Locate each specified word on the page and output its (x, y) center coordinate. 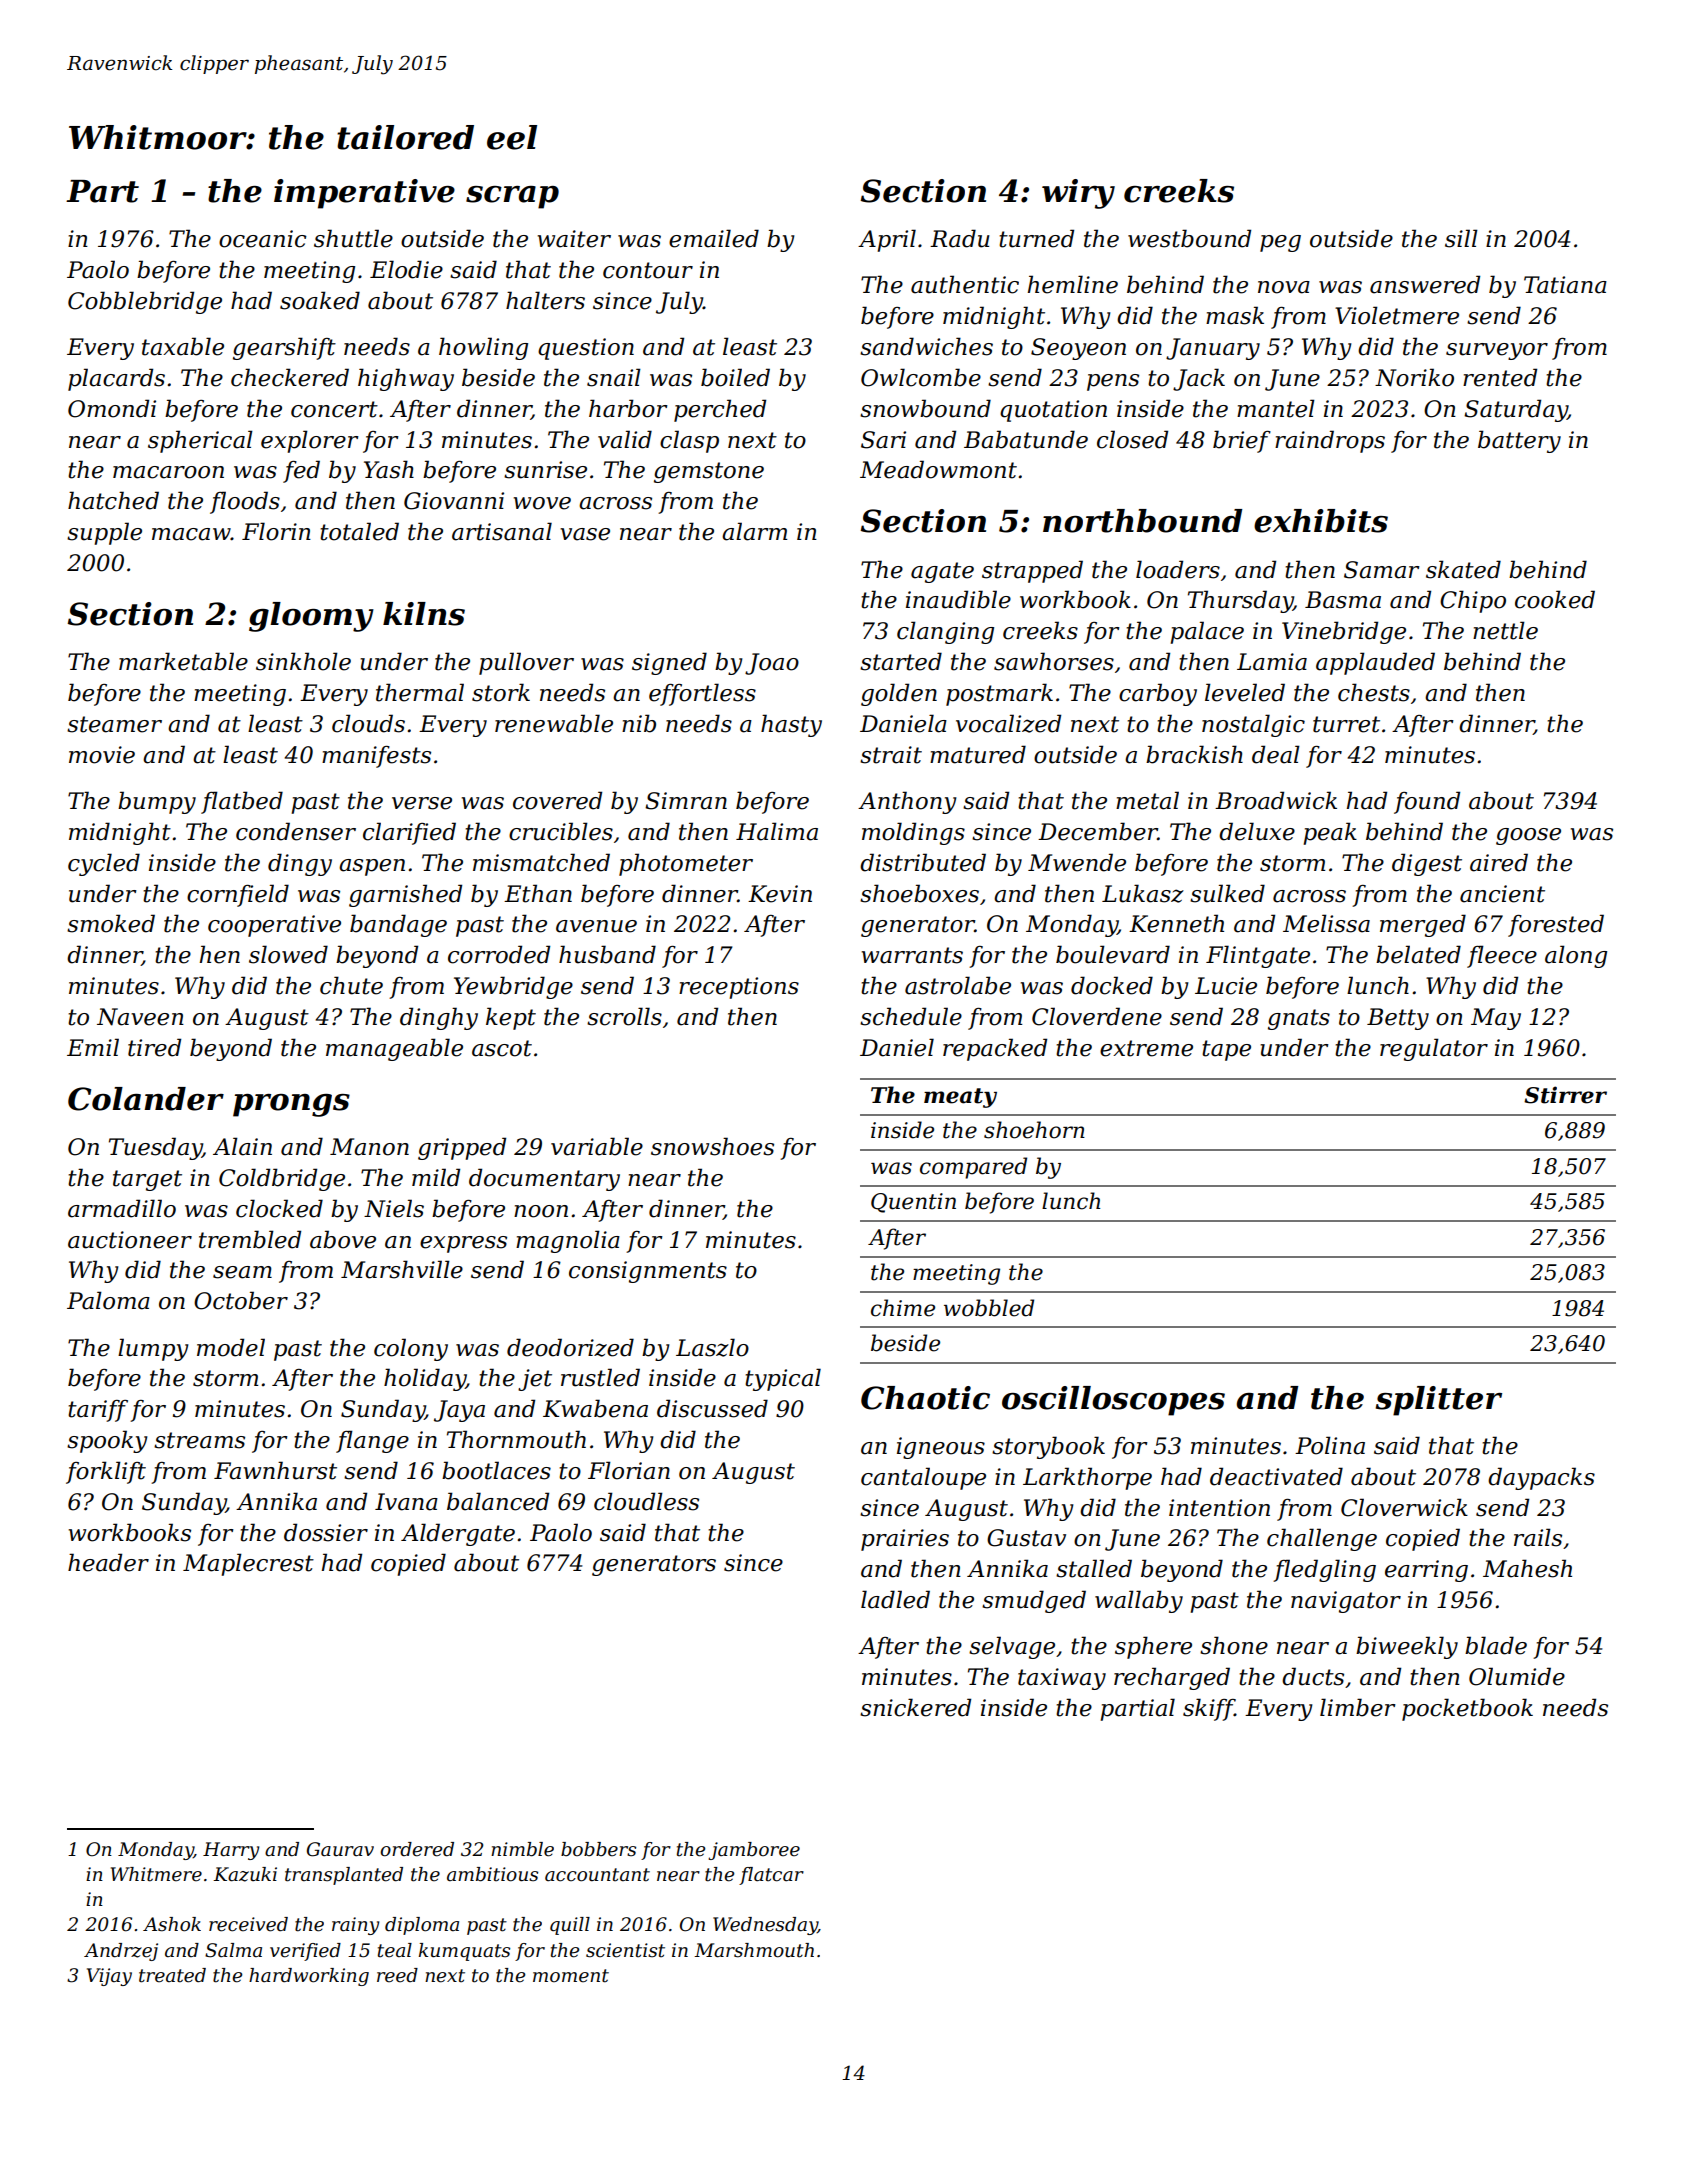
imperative (364, 194)
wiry (1078, 194)
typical (783, 1379)
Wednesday (765, 1926)
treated (172, 1975)
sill (1461, 238)
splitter (1439, 1401)
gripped (462, 1148)
